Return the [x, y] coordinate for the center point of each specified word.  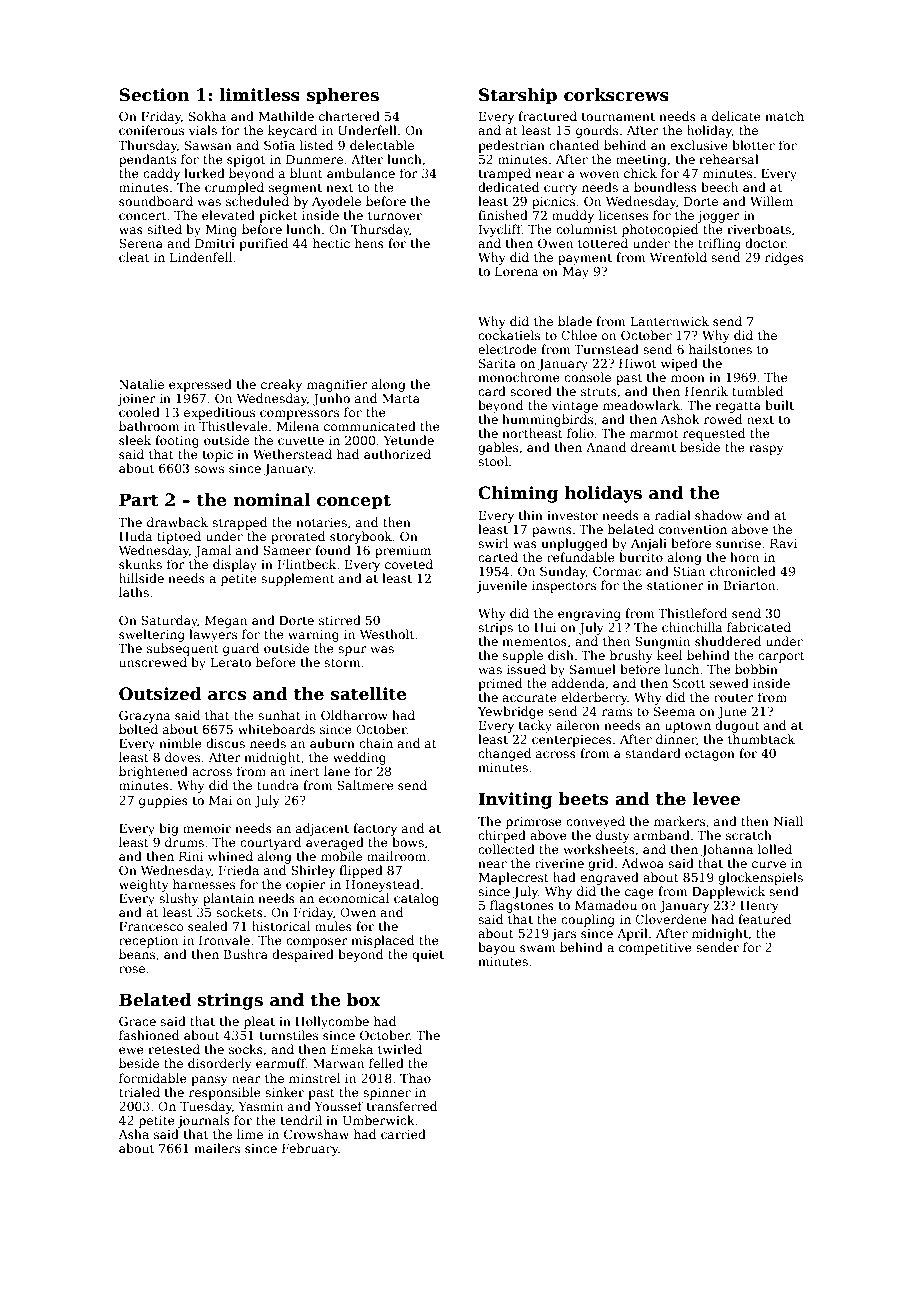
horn [744, 557]
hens [369, 243]
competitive [655, 949]
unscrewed [153, 662]
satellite [369, 694]
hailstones [720, 349]
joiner [136, 400]
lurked [204, 173]
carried [403, 1134]
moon [688, 378]
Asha [133, 1134]
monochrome [519, 377]
